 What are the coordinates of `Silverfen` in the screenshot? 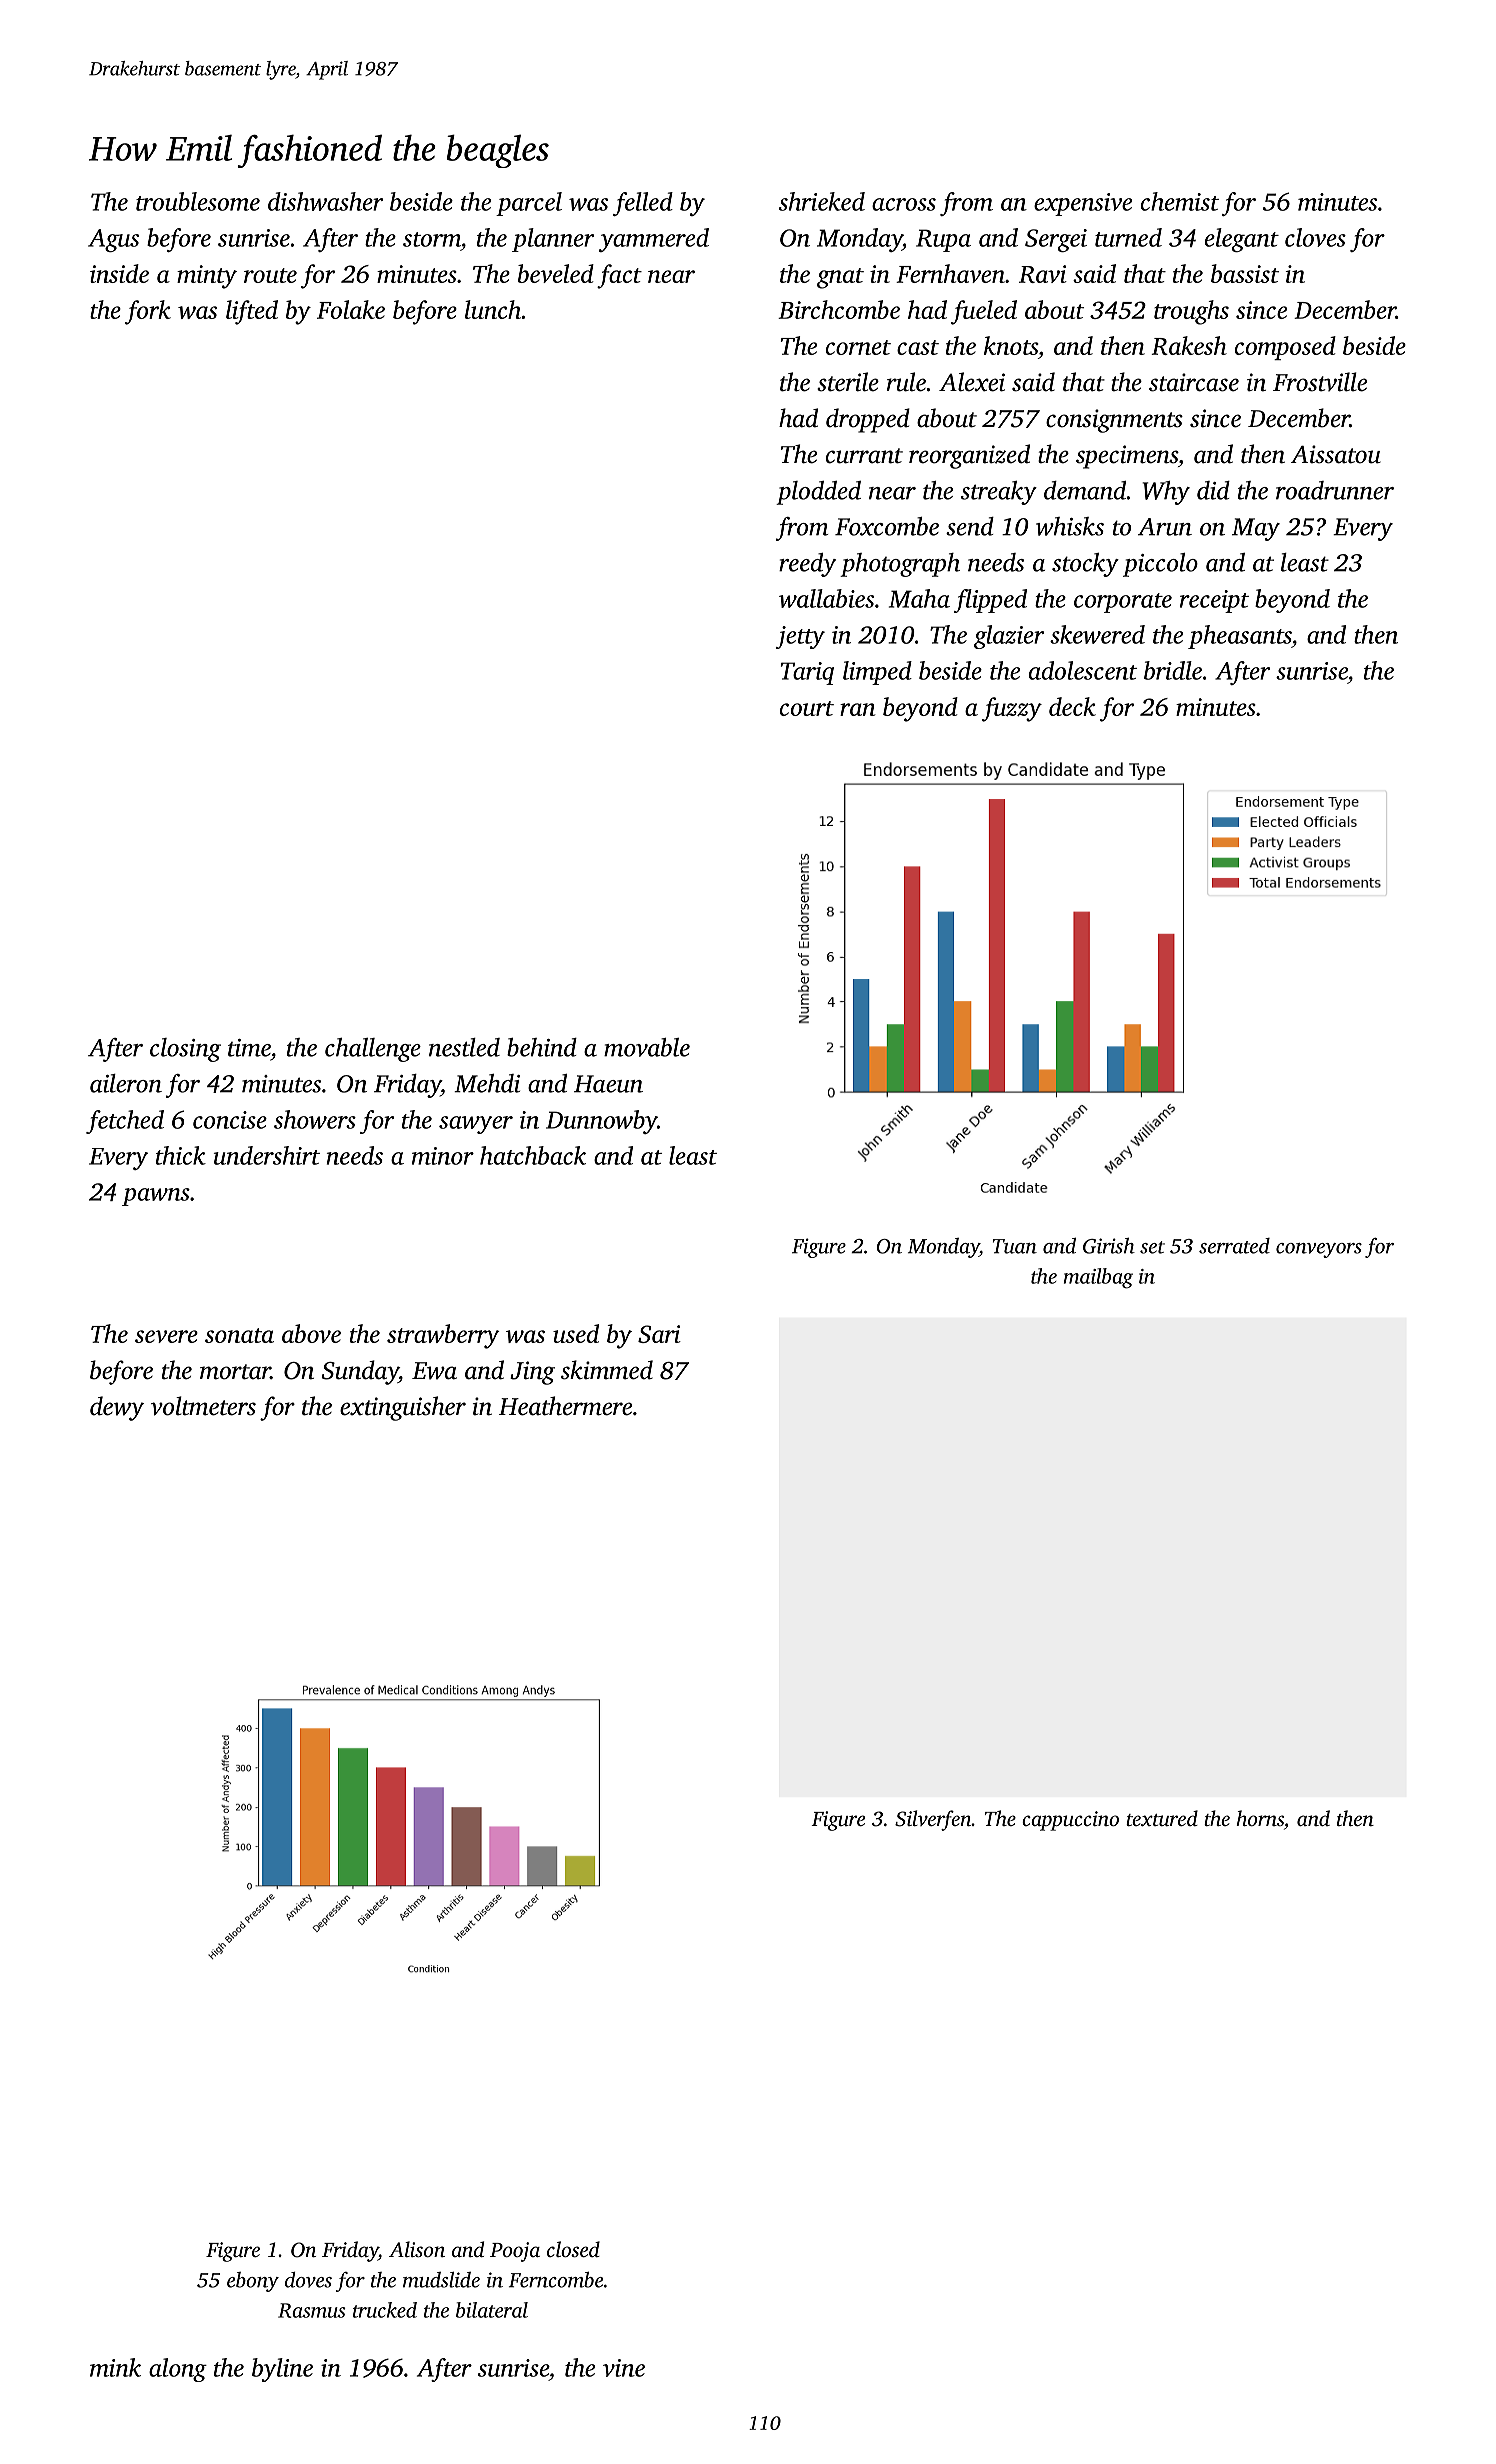 It's located at (933, 1820).
